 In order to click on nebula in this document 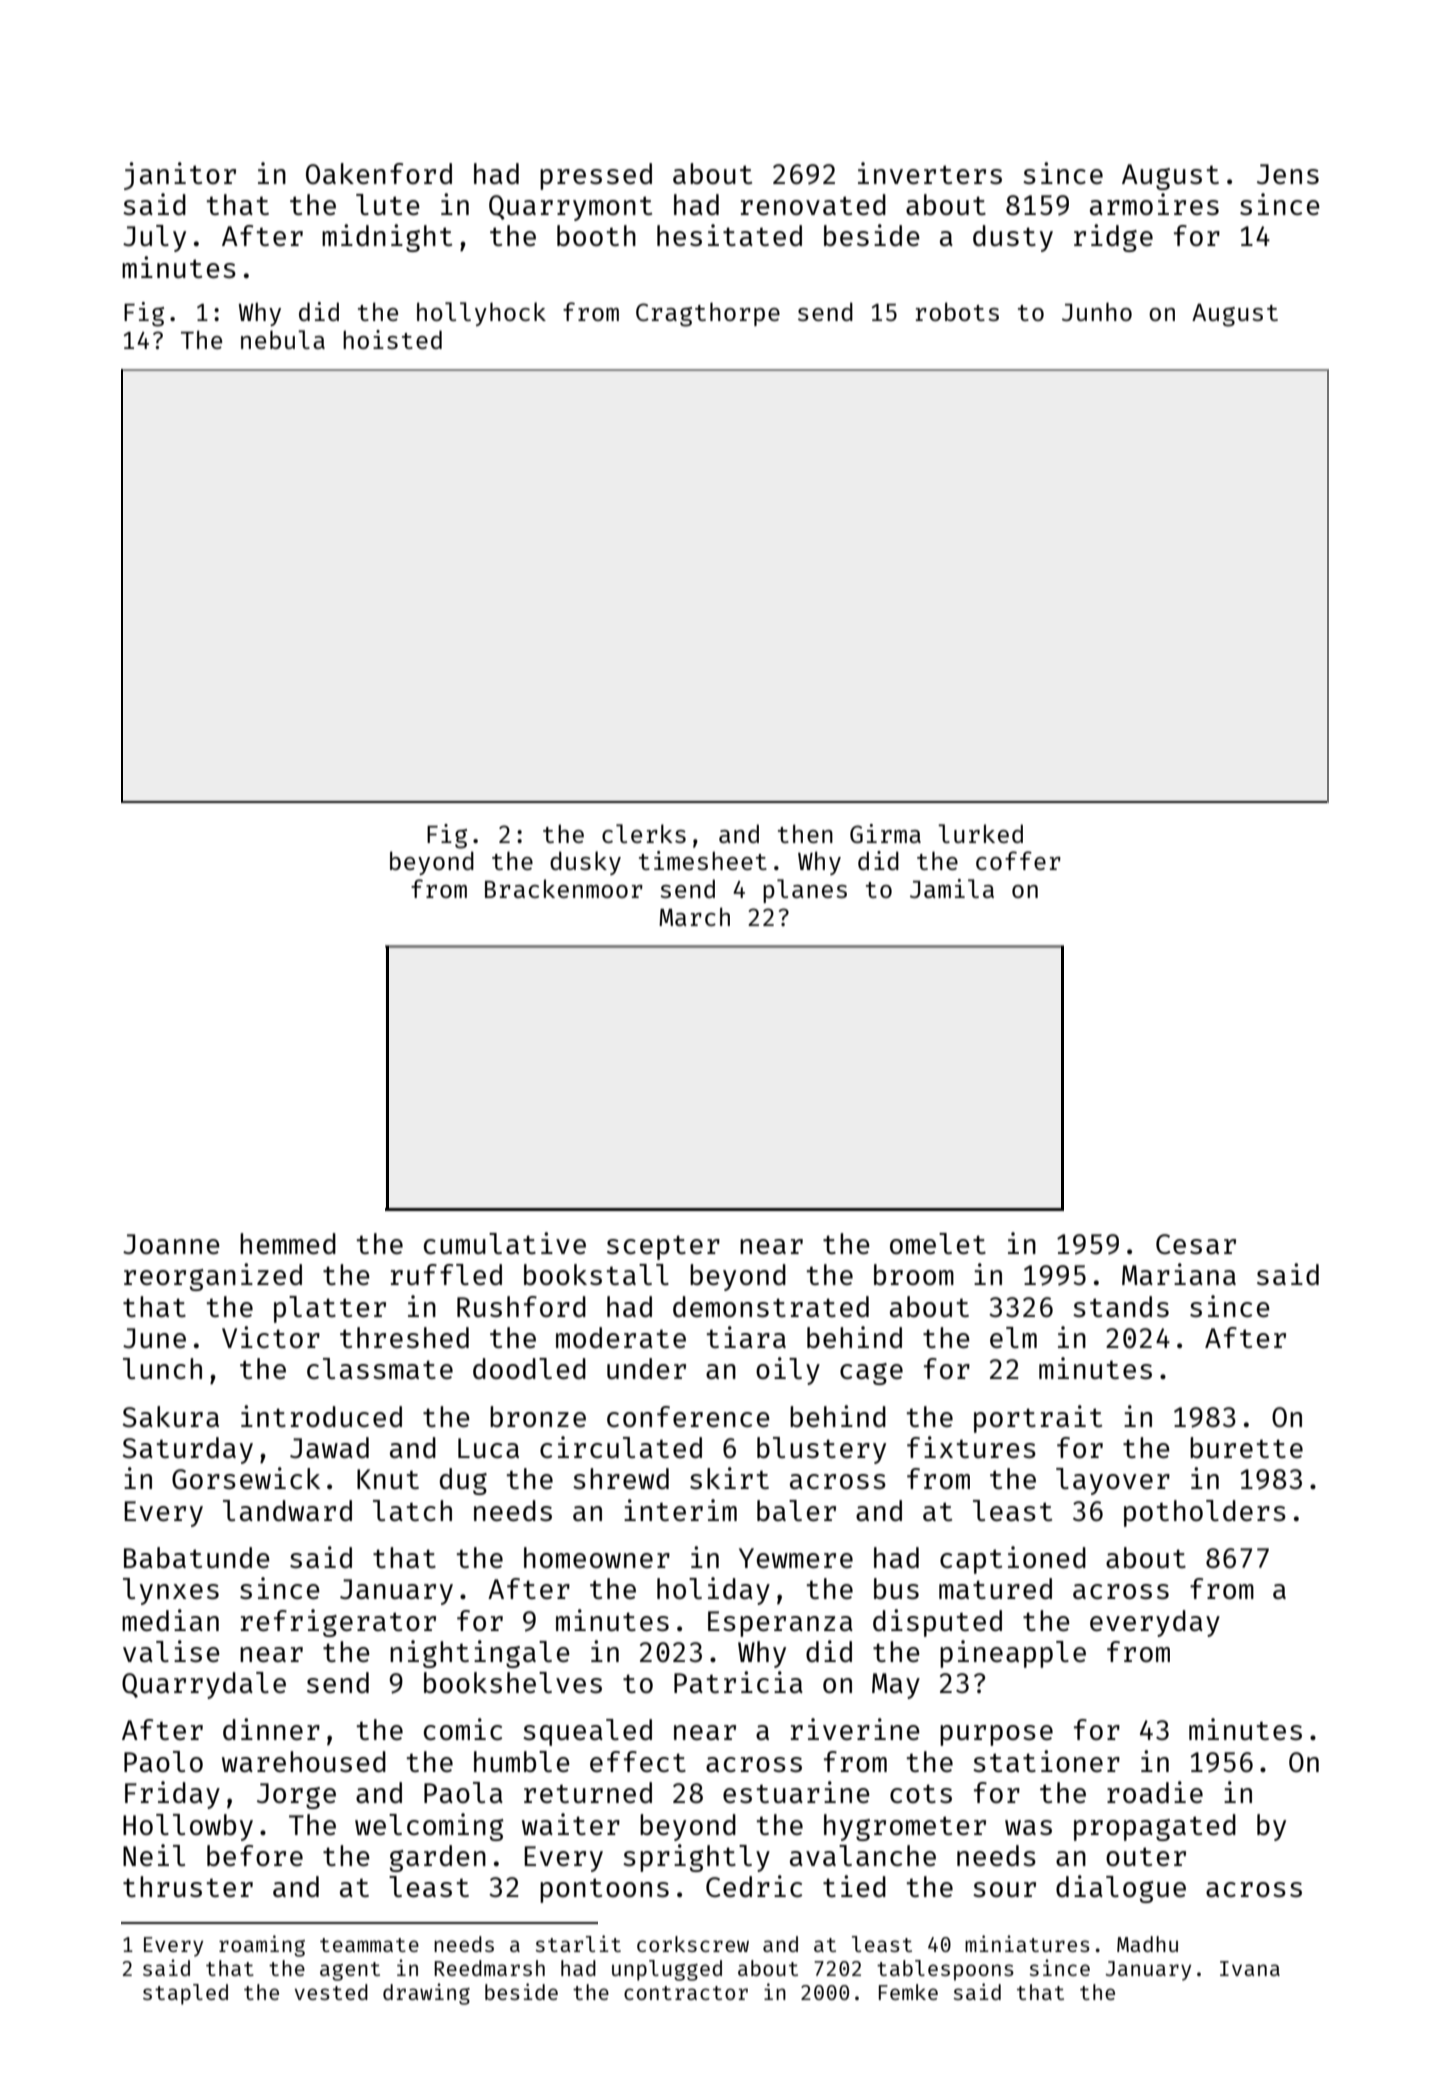, I will do `click(283, 339)`.
